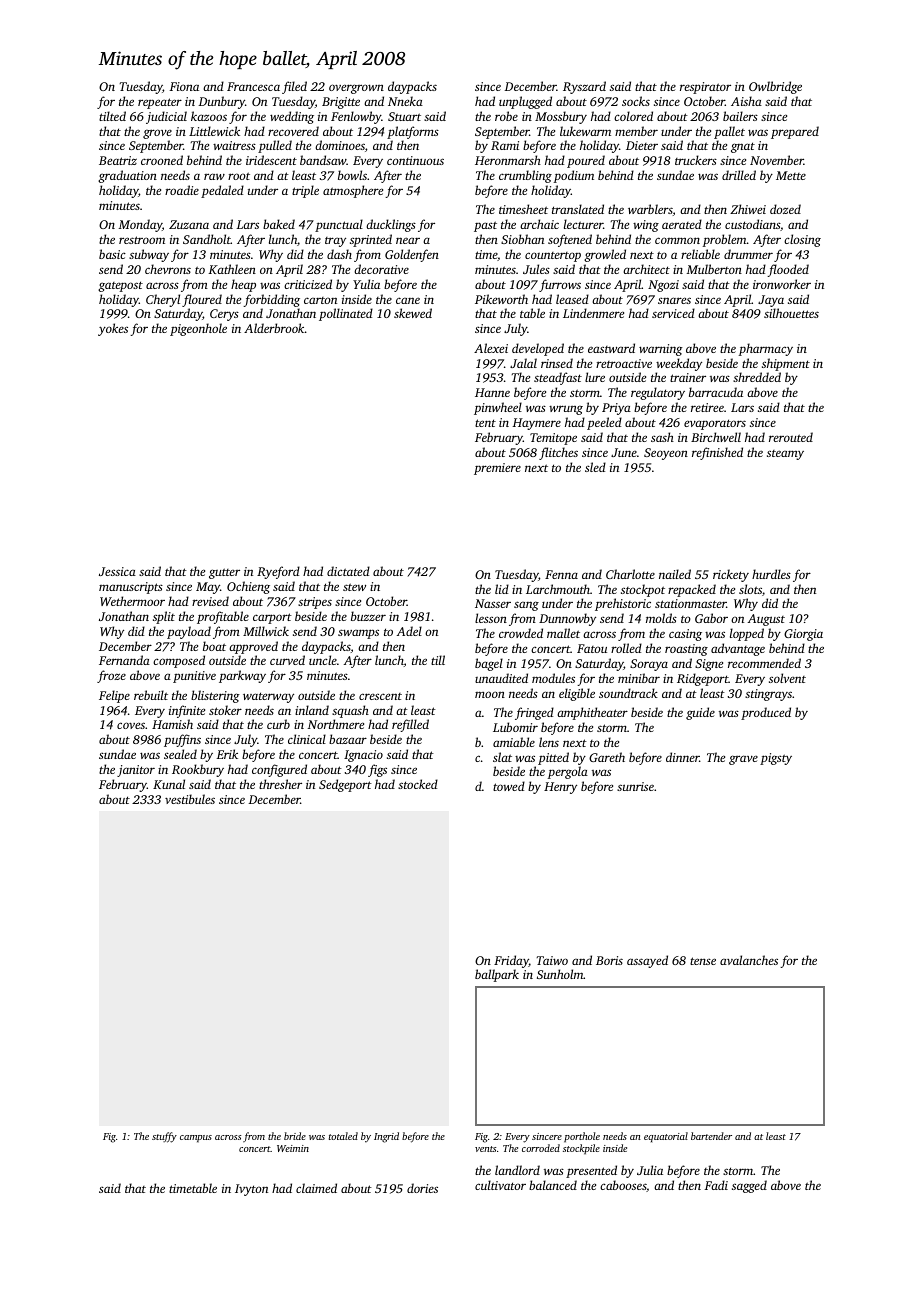 The image size is (924, 1308). Describe the element at coordinates (386, 1137) in the screenshot. I see `Ingrid` at that location.
